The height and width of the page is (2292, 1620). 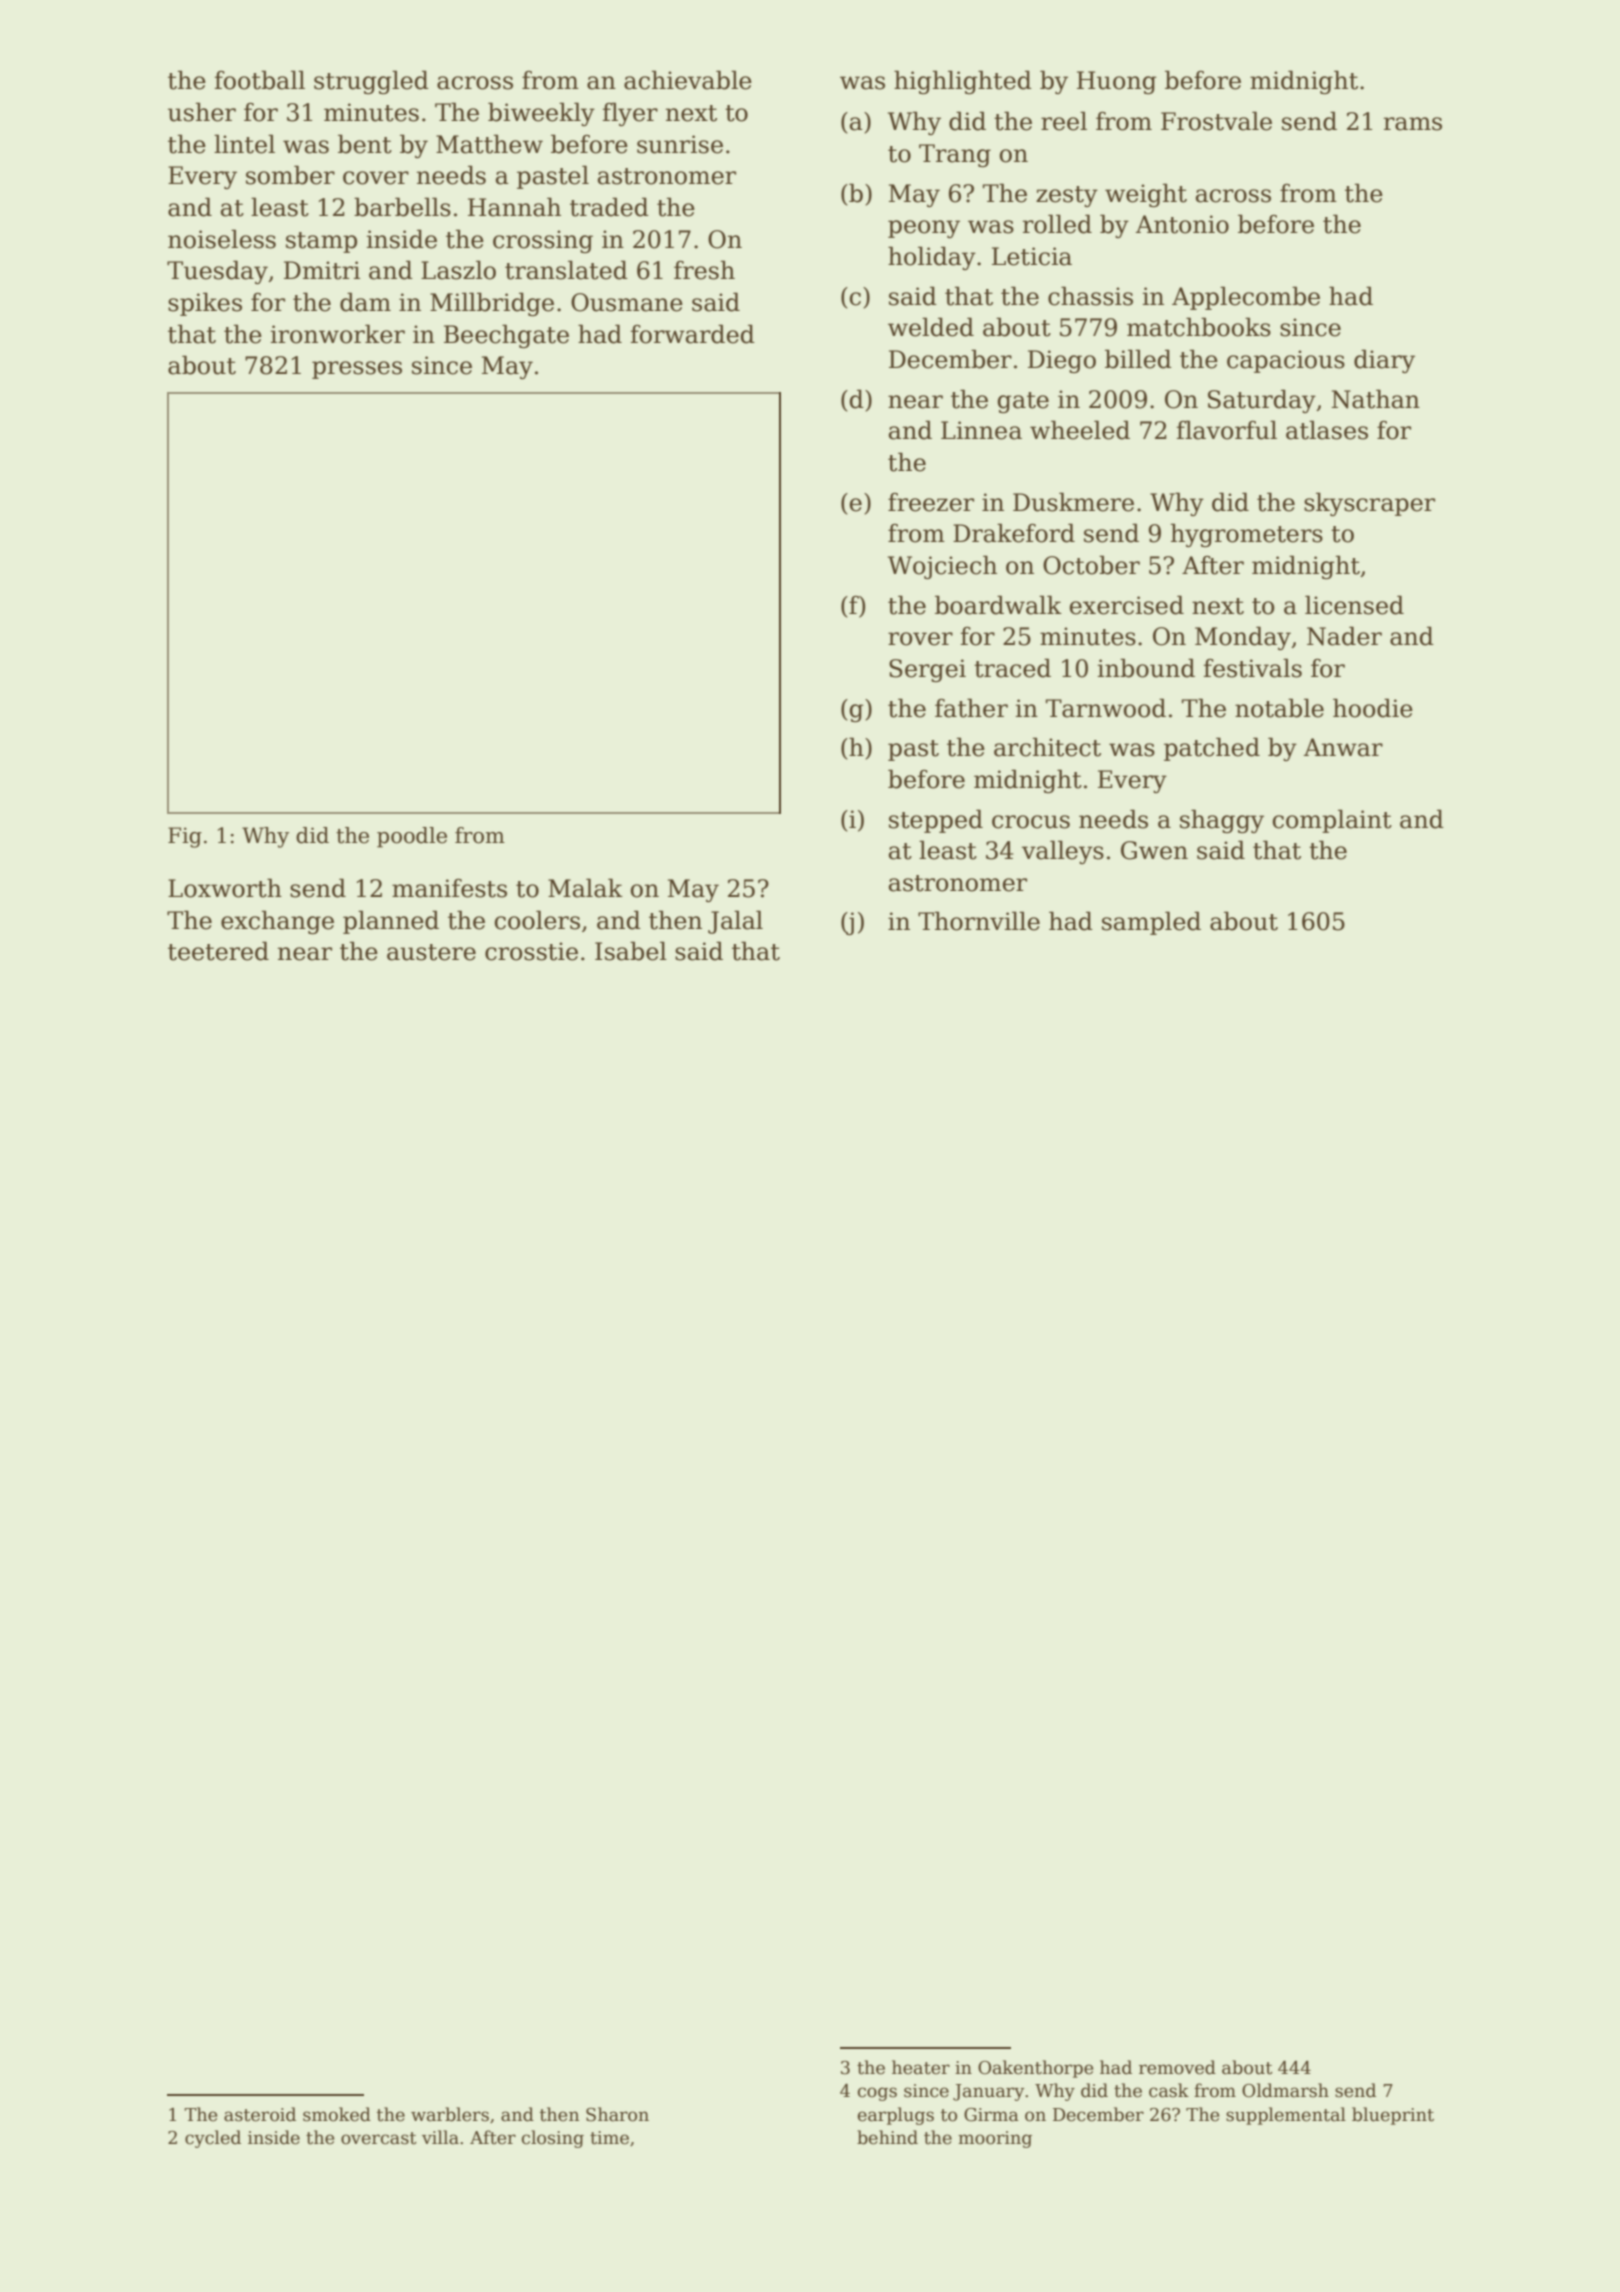 What do you see at coordinates (431, 952) in the page?
I see `austere` at bounding box center [431, 952].
